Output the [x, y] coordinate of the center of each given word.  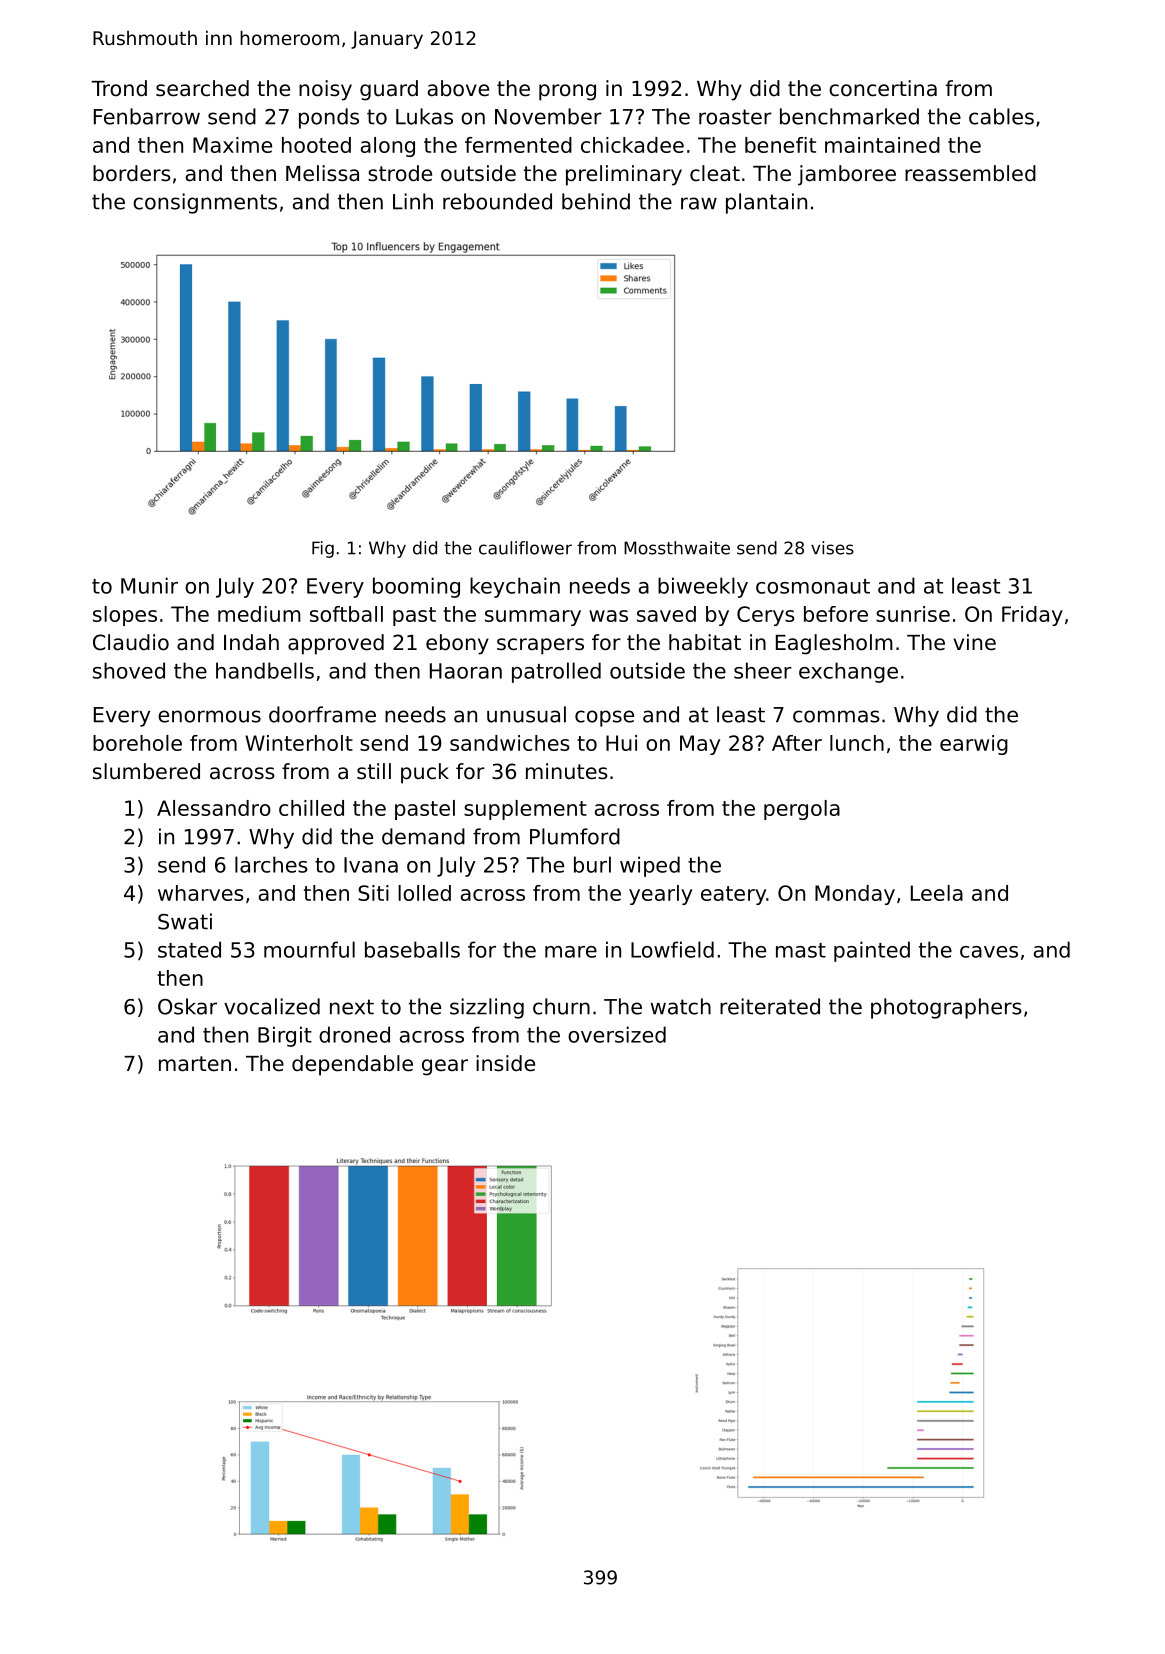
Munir [149, 585]
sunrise [913, 614]
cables [1001, 116]
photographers [946, 1008]
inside [505, 1063]
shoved [129, 670]
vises [832, 548]
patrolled [556, 672]
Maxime [232, 145]
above [458, 88]
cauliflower [525, 548]
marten [195, 1064]
